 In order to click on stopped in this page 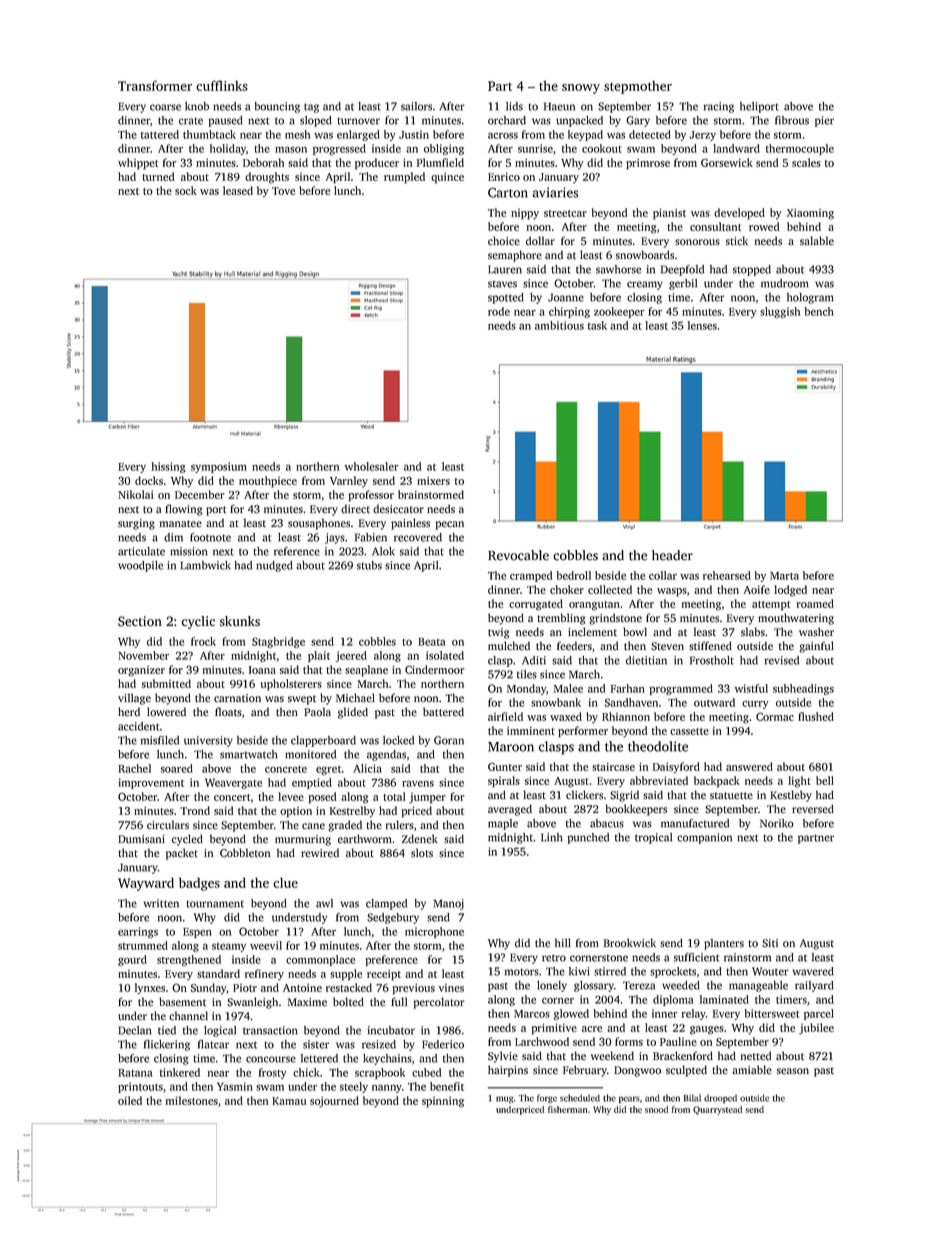, I will do `click(752, 270)`.
